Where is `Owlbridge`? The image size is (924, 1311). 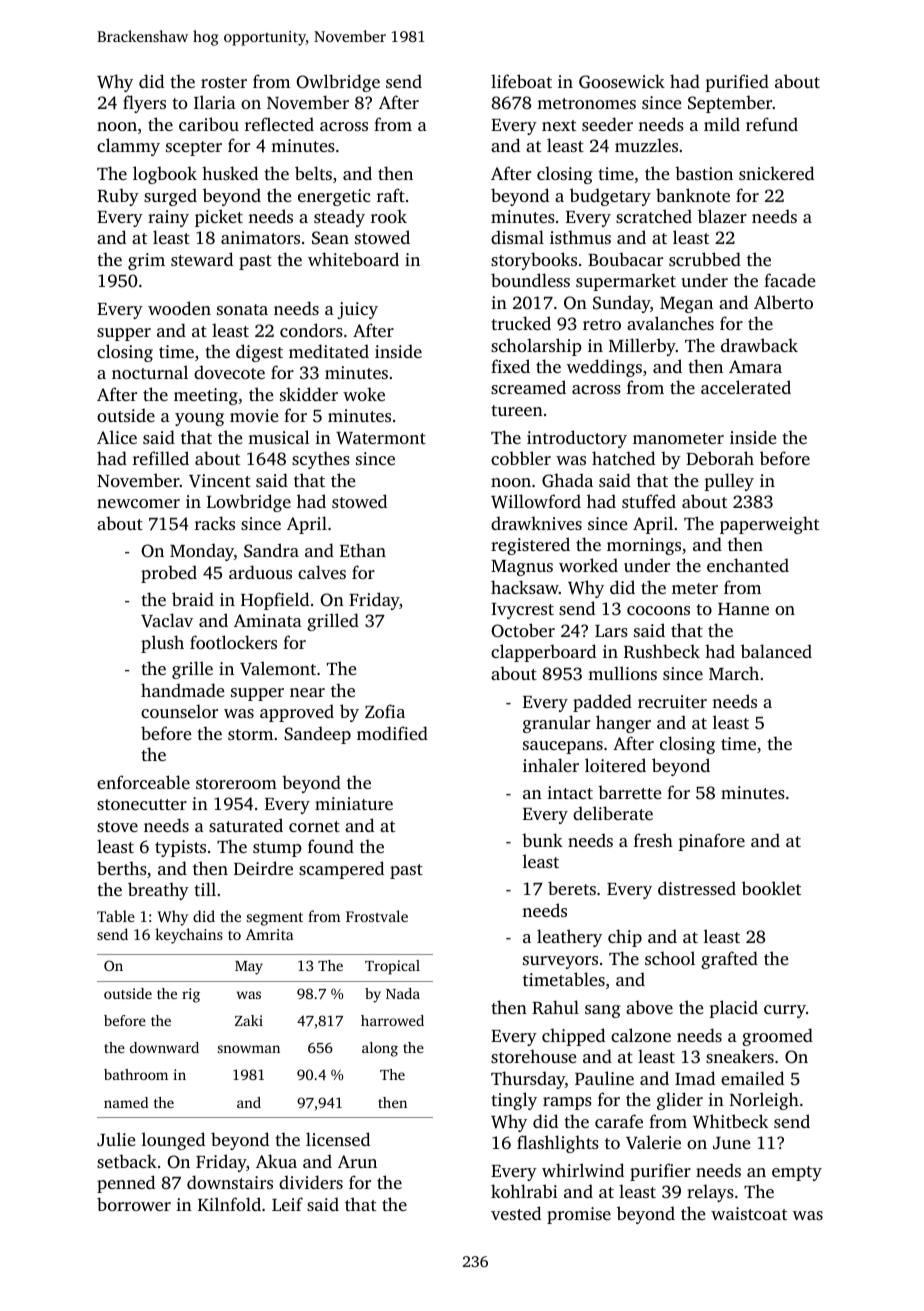
Owlbridge is located at coordinates (338, 83).
